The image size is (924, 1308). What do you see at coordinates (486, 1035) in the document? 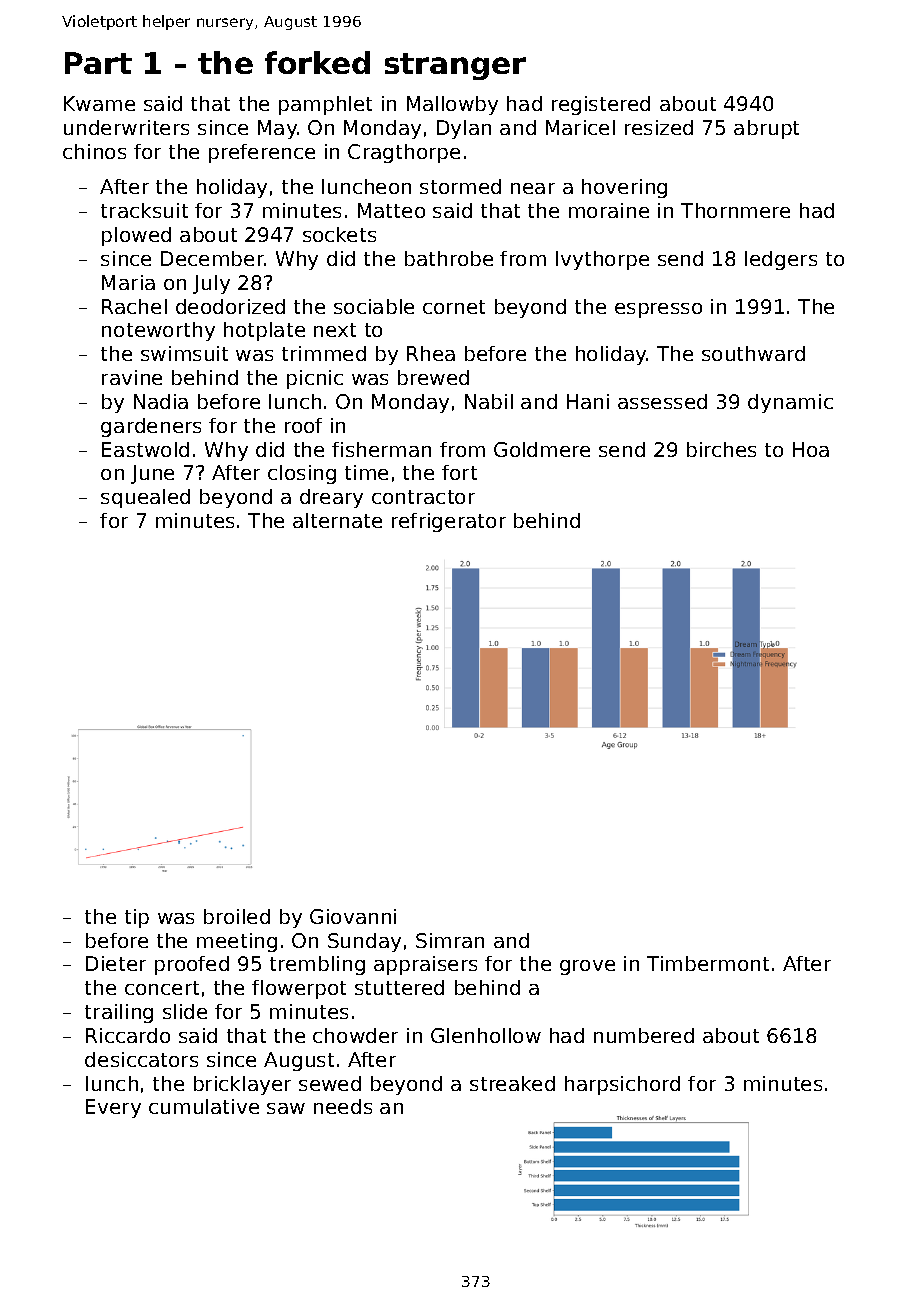
I see `Glenhollow` at bounding box center [486, 1035].
